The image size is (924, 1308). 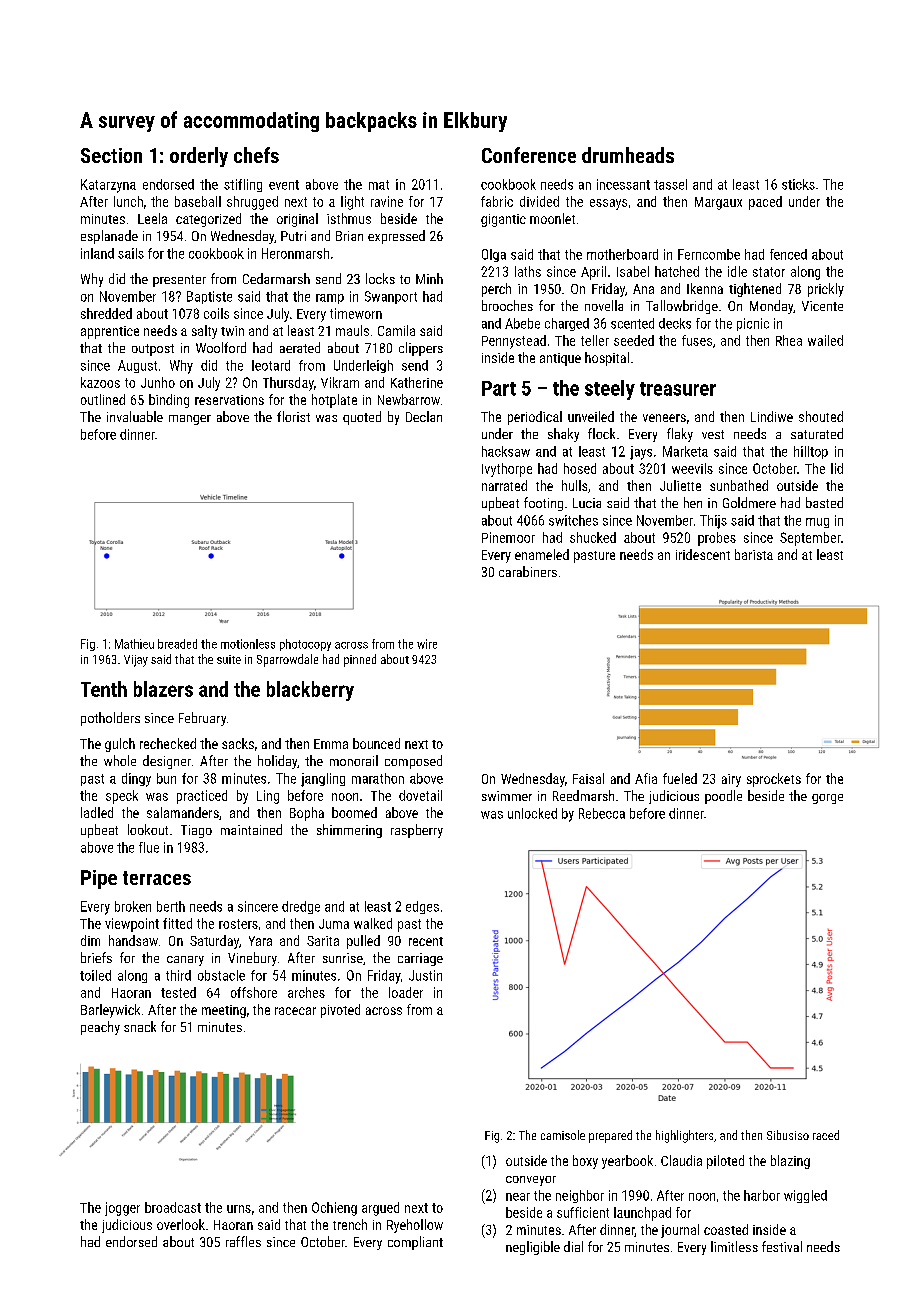 What do you see at coordinates (248, 644) in the screenshot?
I see `motionless` at bounding box center [248, 644].
